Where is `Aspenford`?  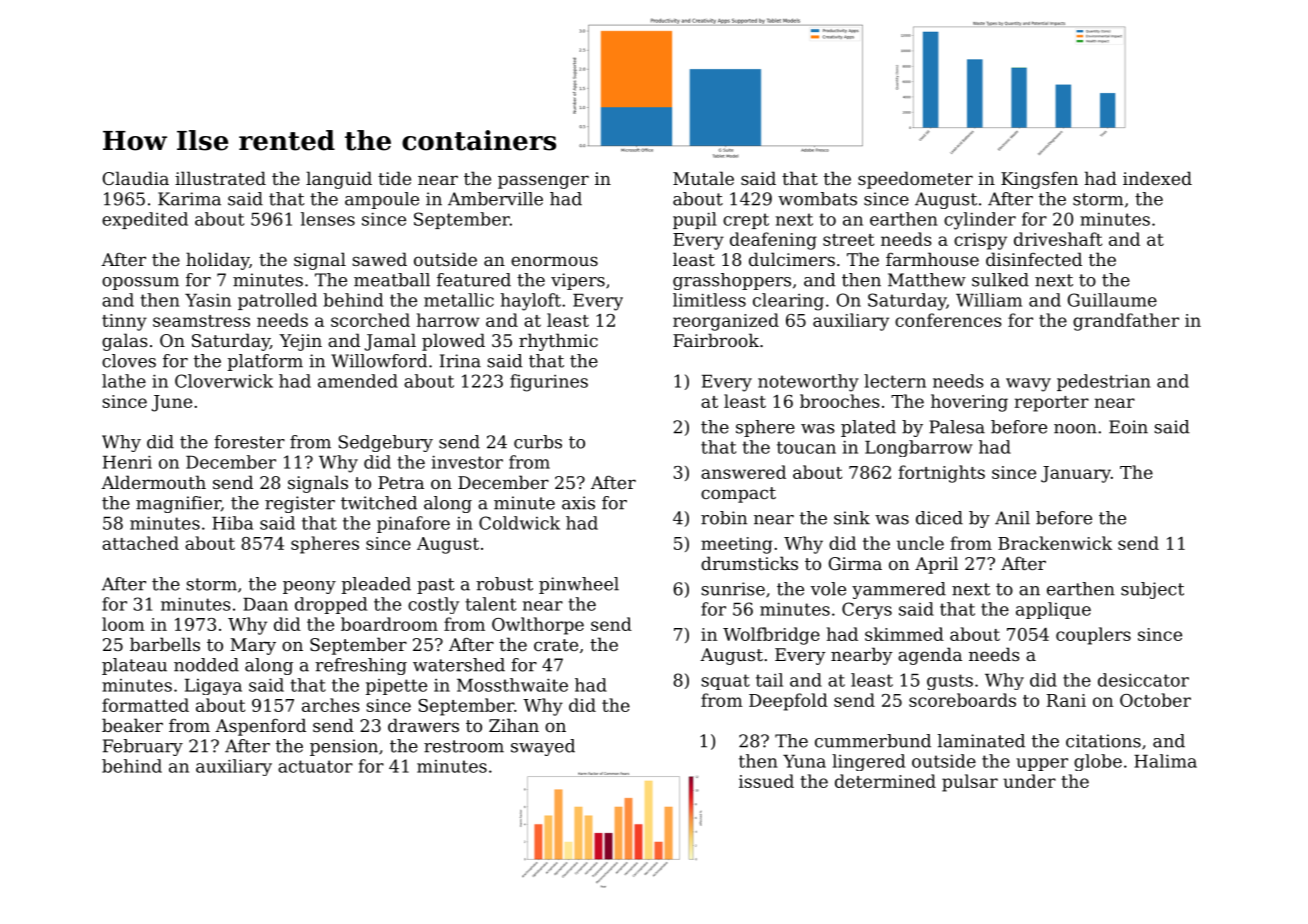
Aspenford is located at coordinates (260, 727).
